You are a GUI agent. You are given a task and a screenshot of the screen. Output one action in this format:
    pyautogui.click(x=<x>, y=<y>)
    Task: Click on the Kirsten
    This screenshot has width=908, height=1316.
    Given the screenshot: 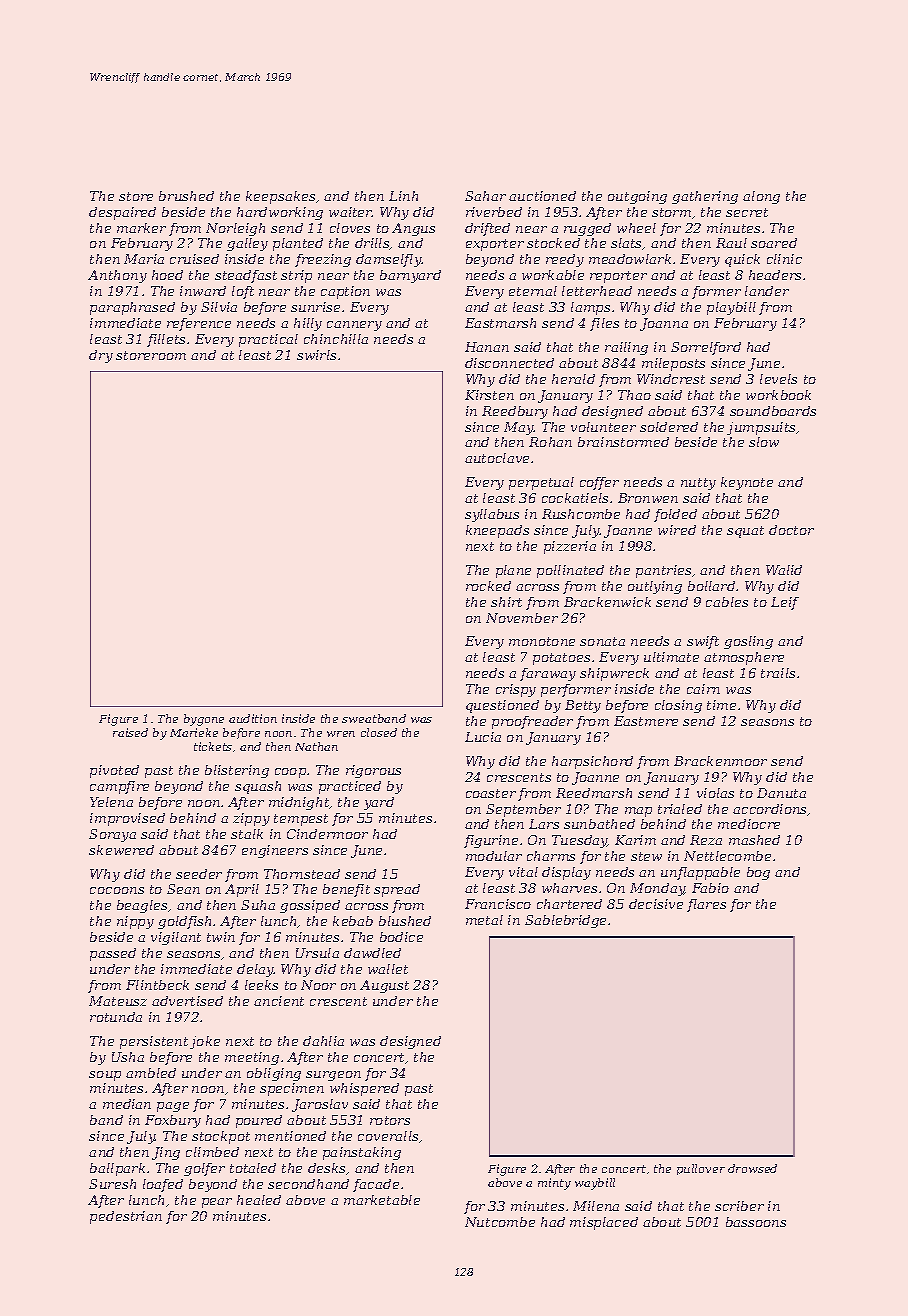 What is the action you would take?
    pyautogui.click(x=489, y=395)
